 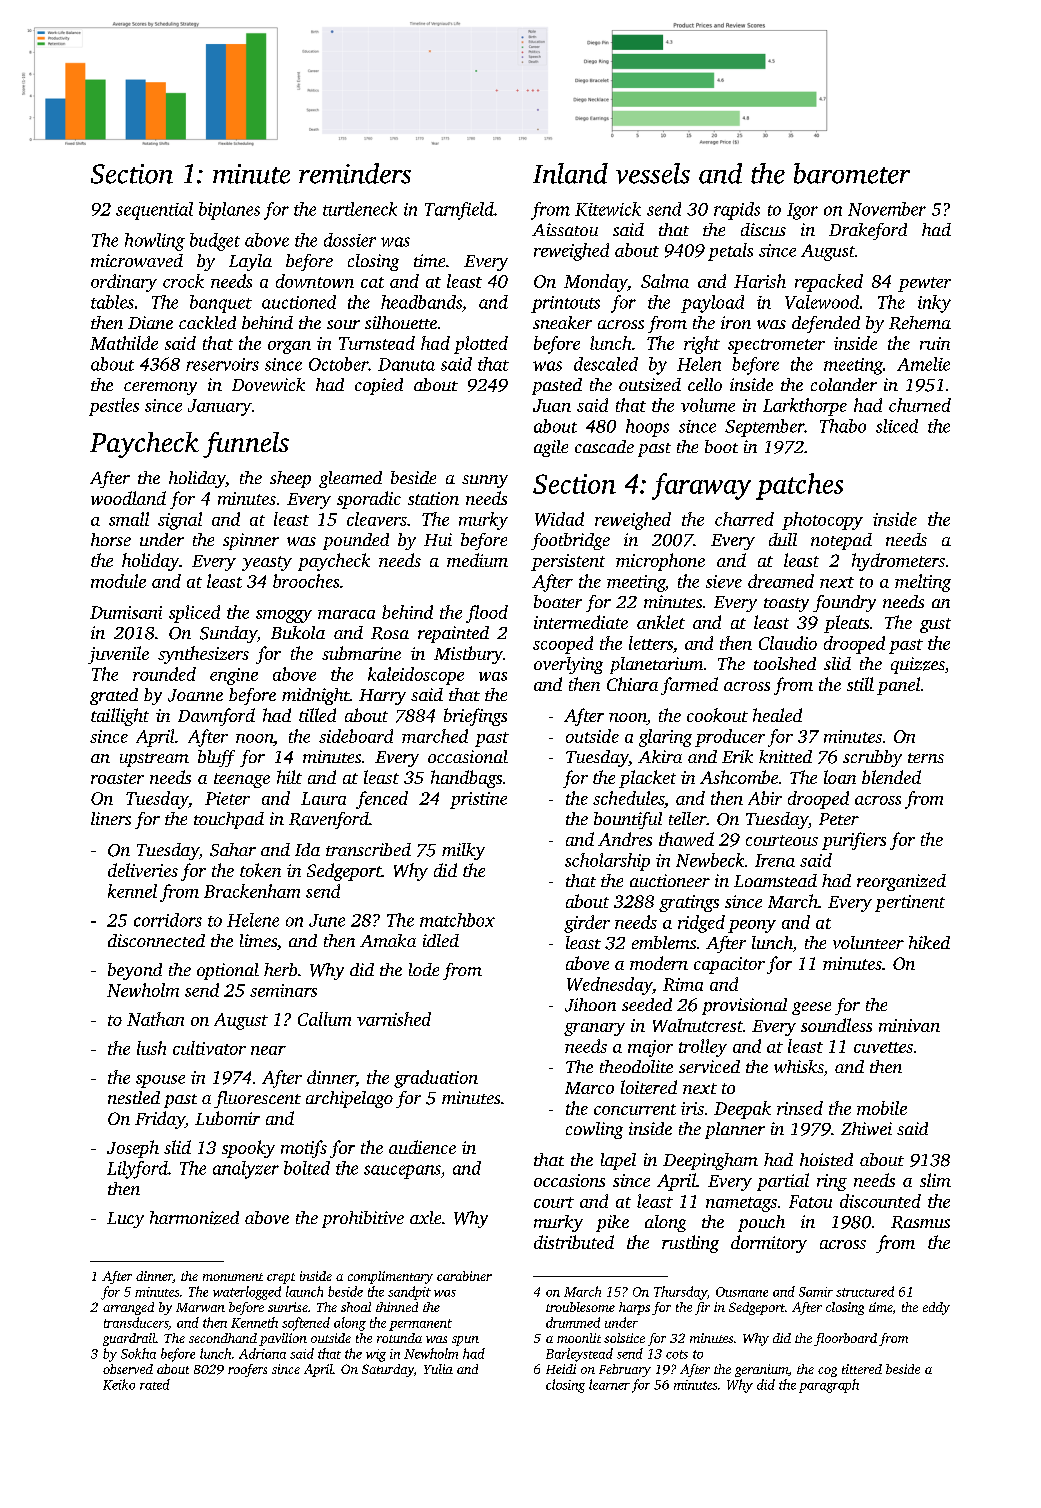 What do you see at coordinates (843, 426) in the page?
I see `Thabo` at bounding box center [843, 426].
